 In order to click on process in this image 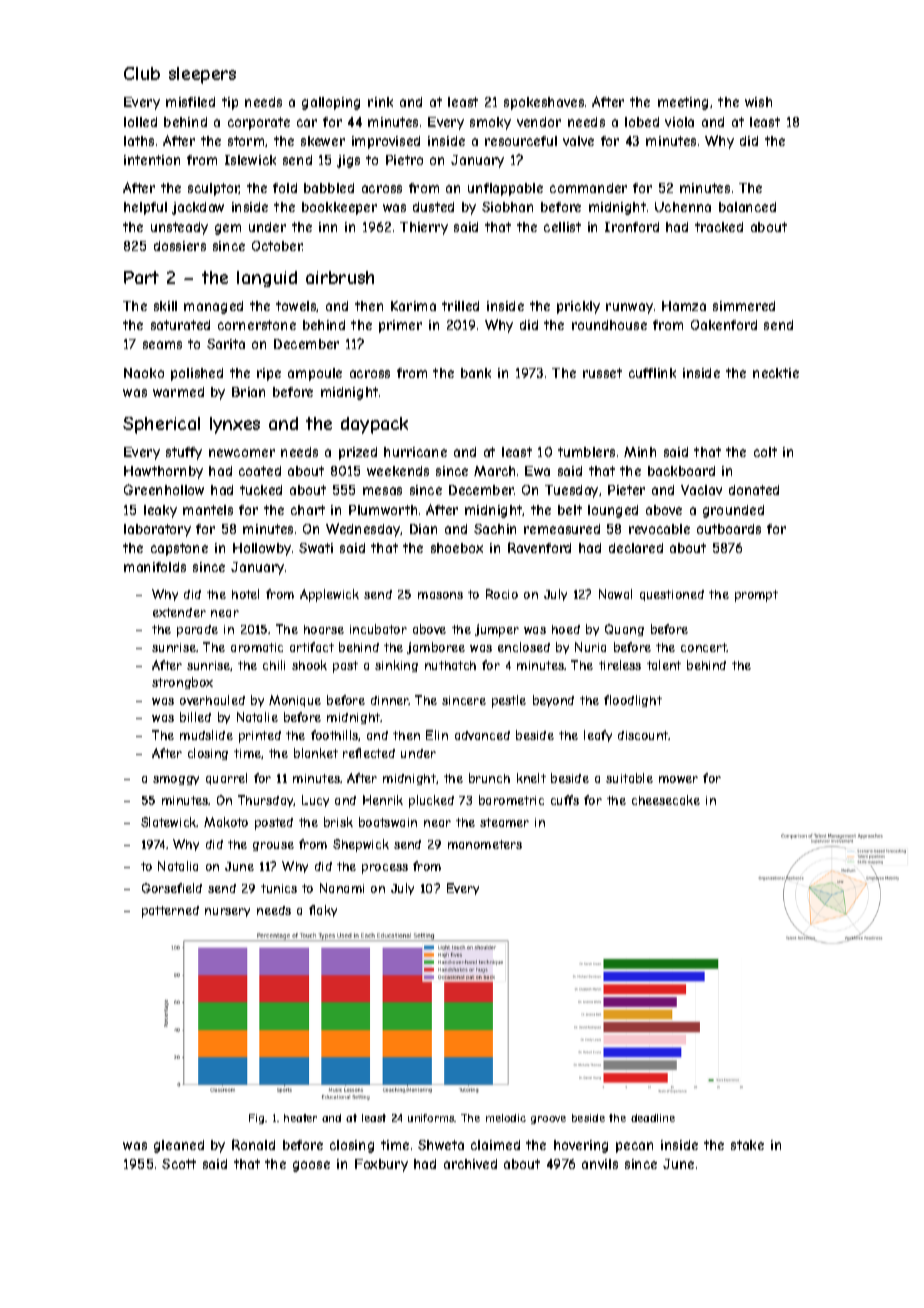, I will do `click(385, 869)`.
